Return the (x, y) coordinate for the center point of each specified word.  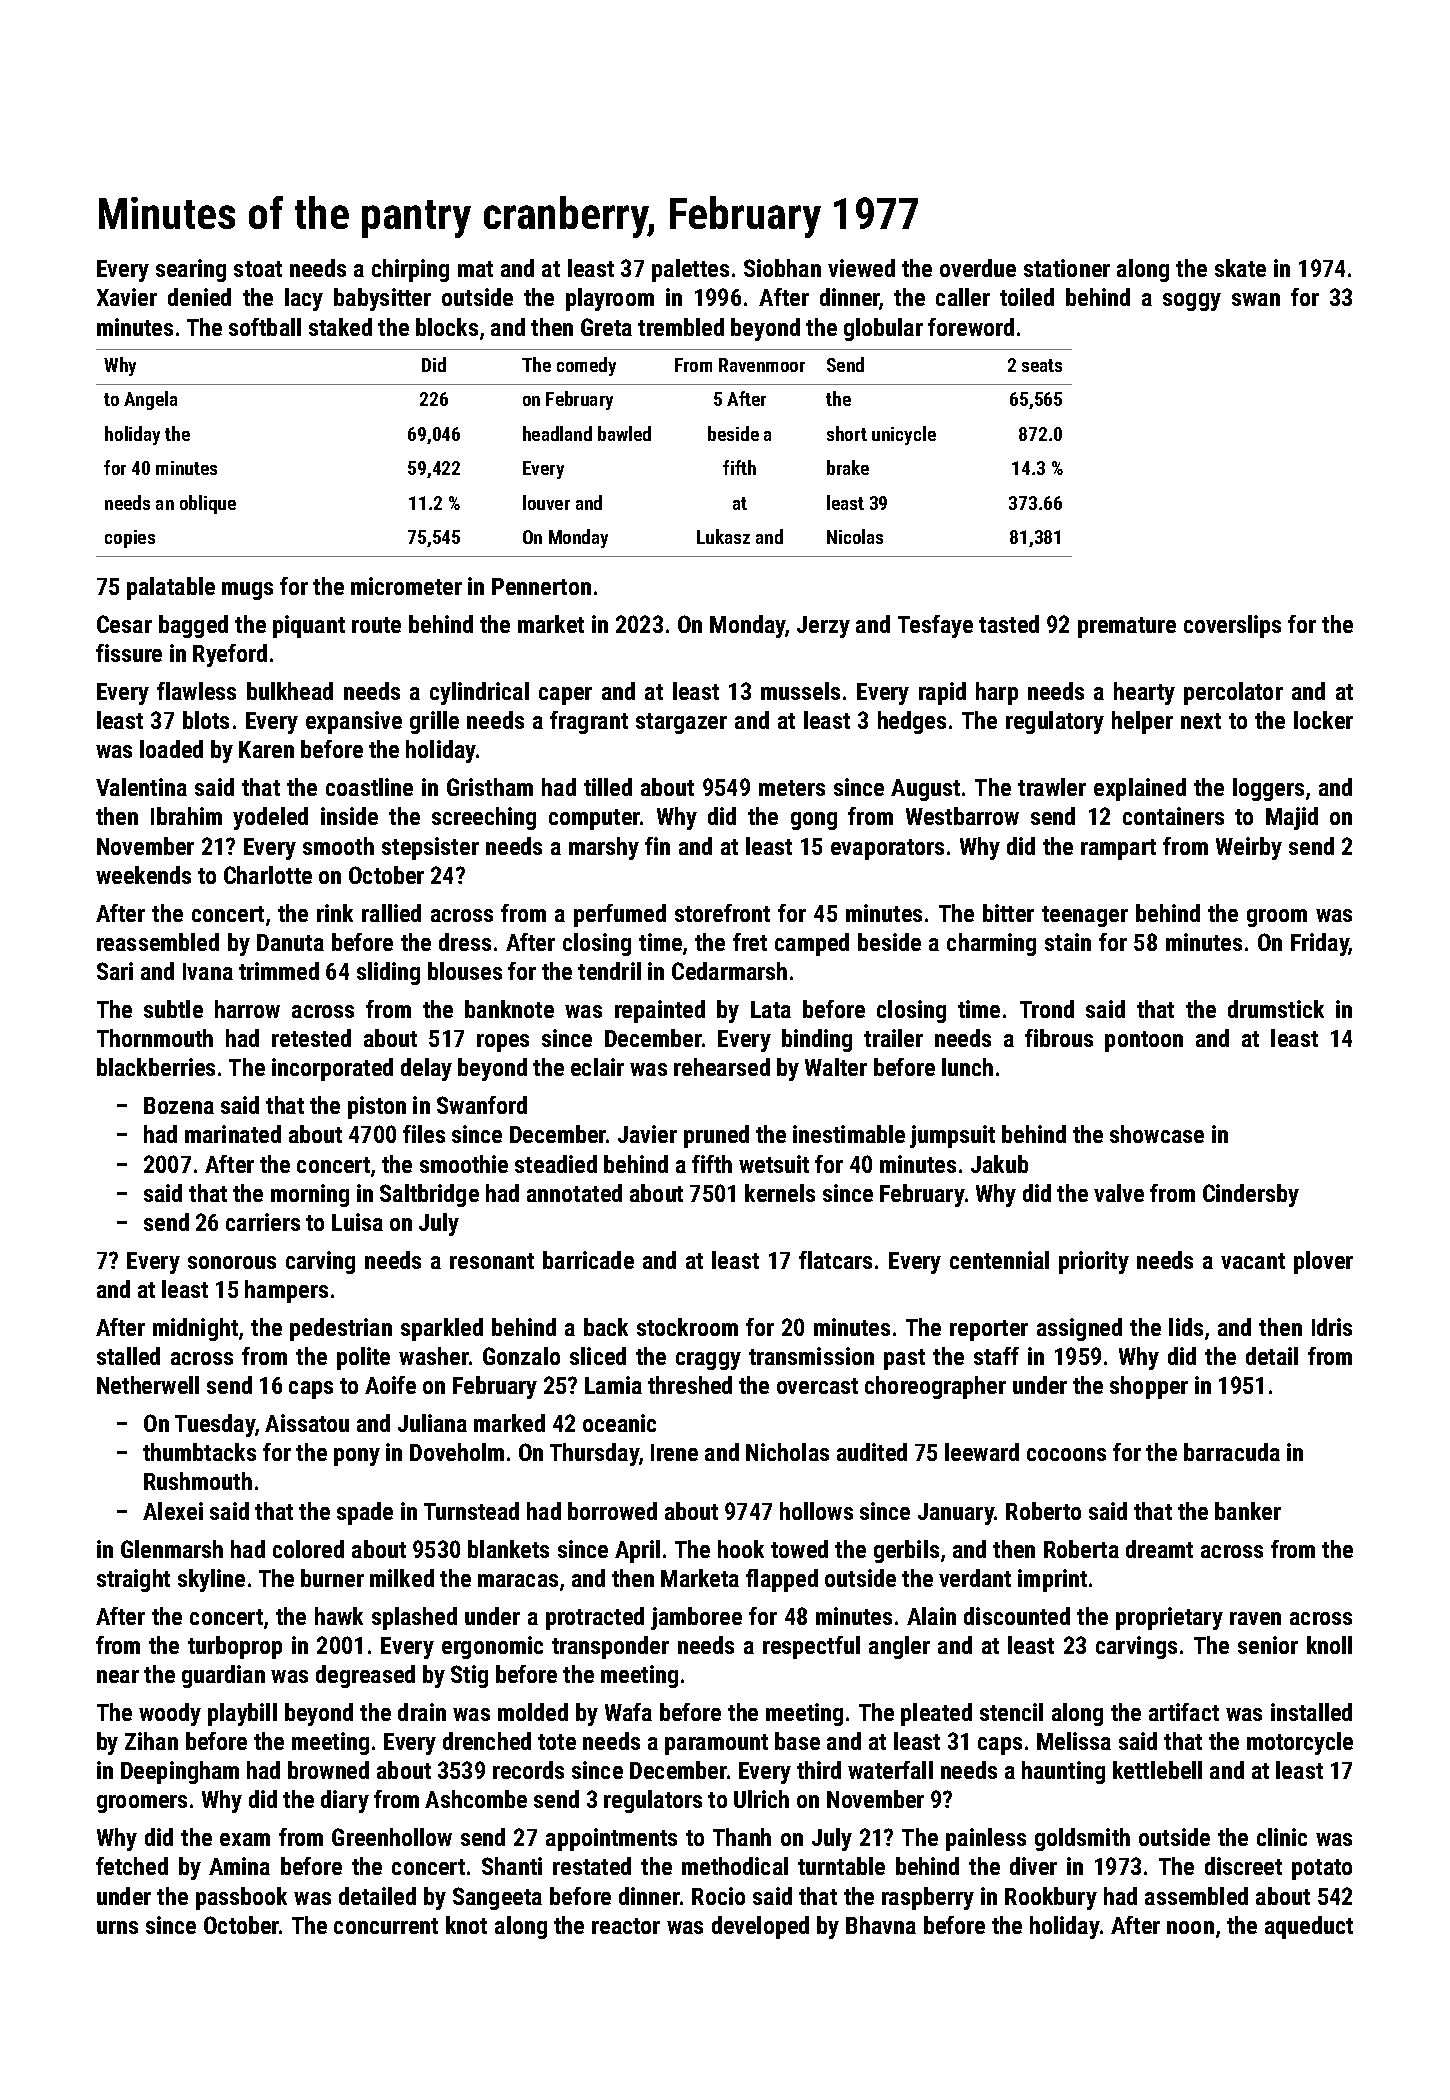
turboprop (235, 1647)
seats (1042, 365)
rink (335, 913)
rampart (1118, 849)
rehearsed (722, 1067)
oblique (208, 504)
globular (883, 329)
